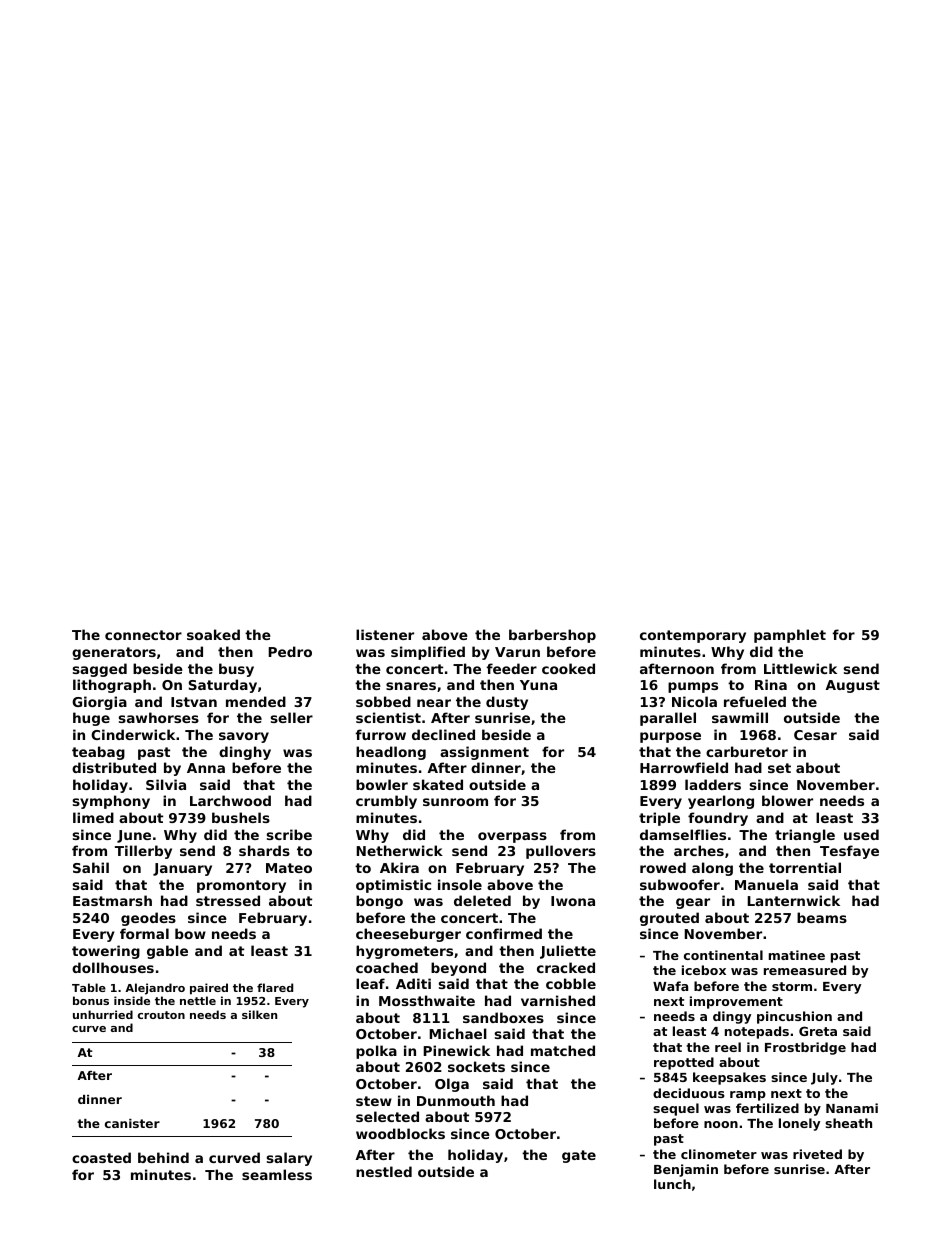 The image size is (952, 1233). I want to click on promontory, so click(241, 886).
